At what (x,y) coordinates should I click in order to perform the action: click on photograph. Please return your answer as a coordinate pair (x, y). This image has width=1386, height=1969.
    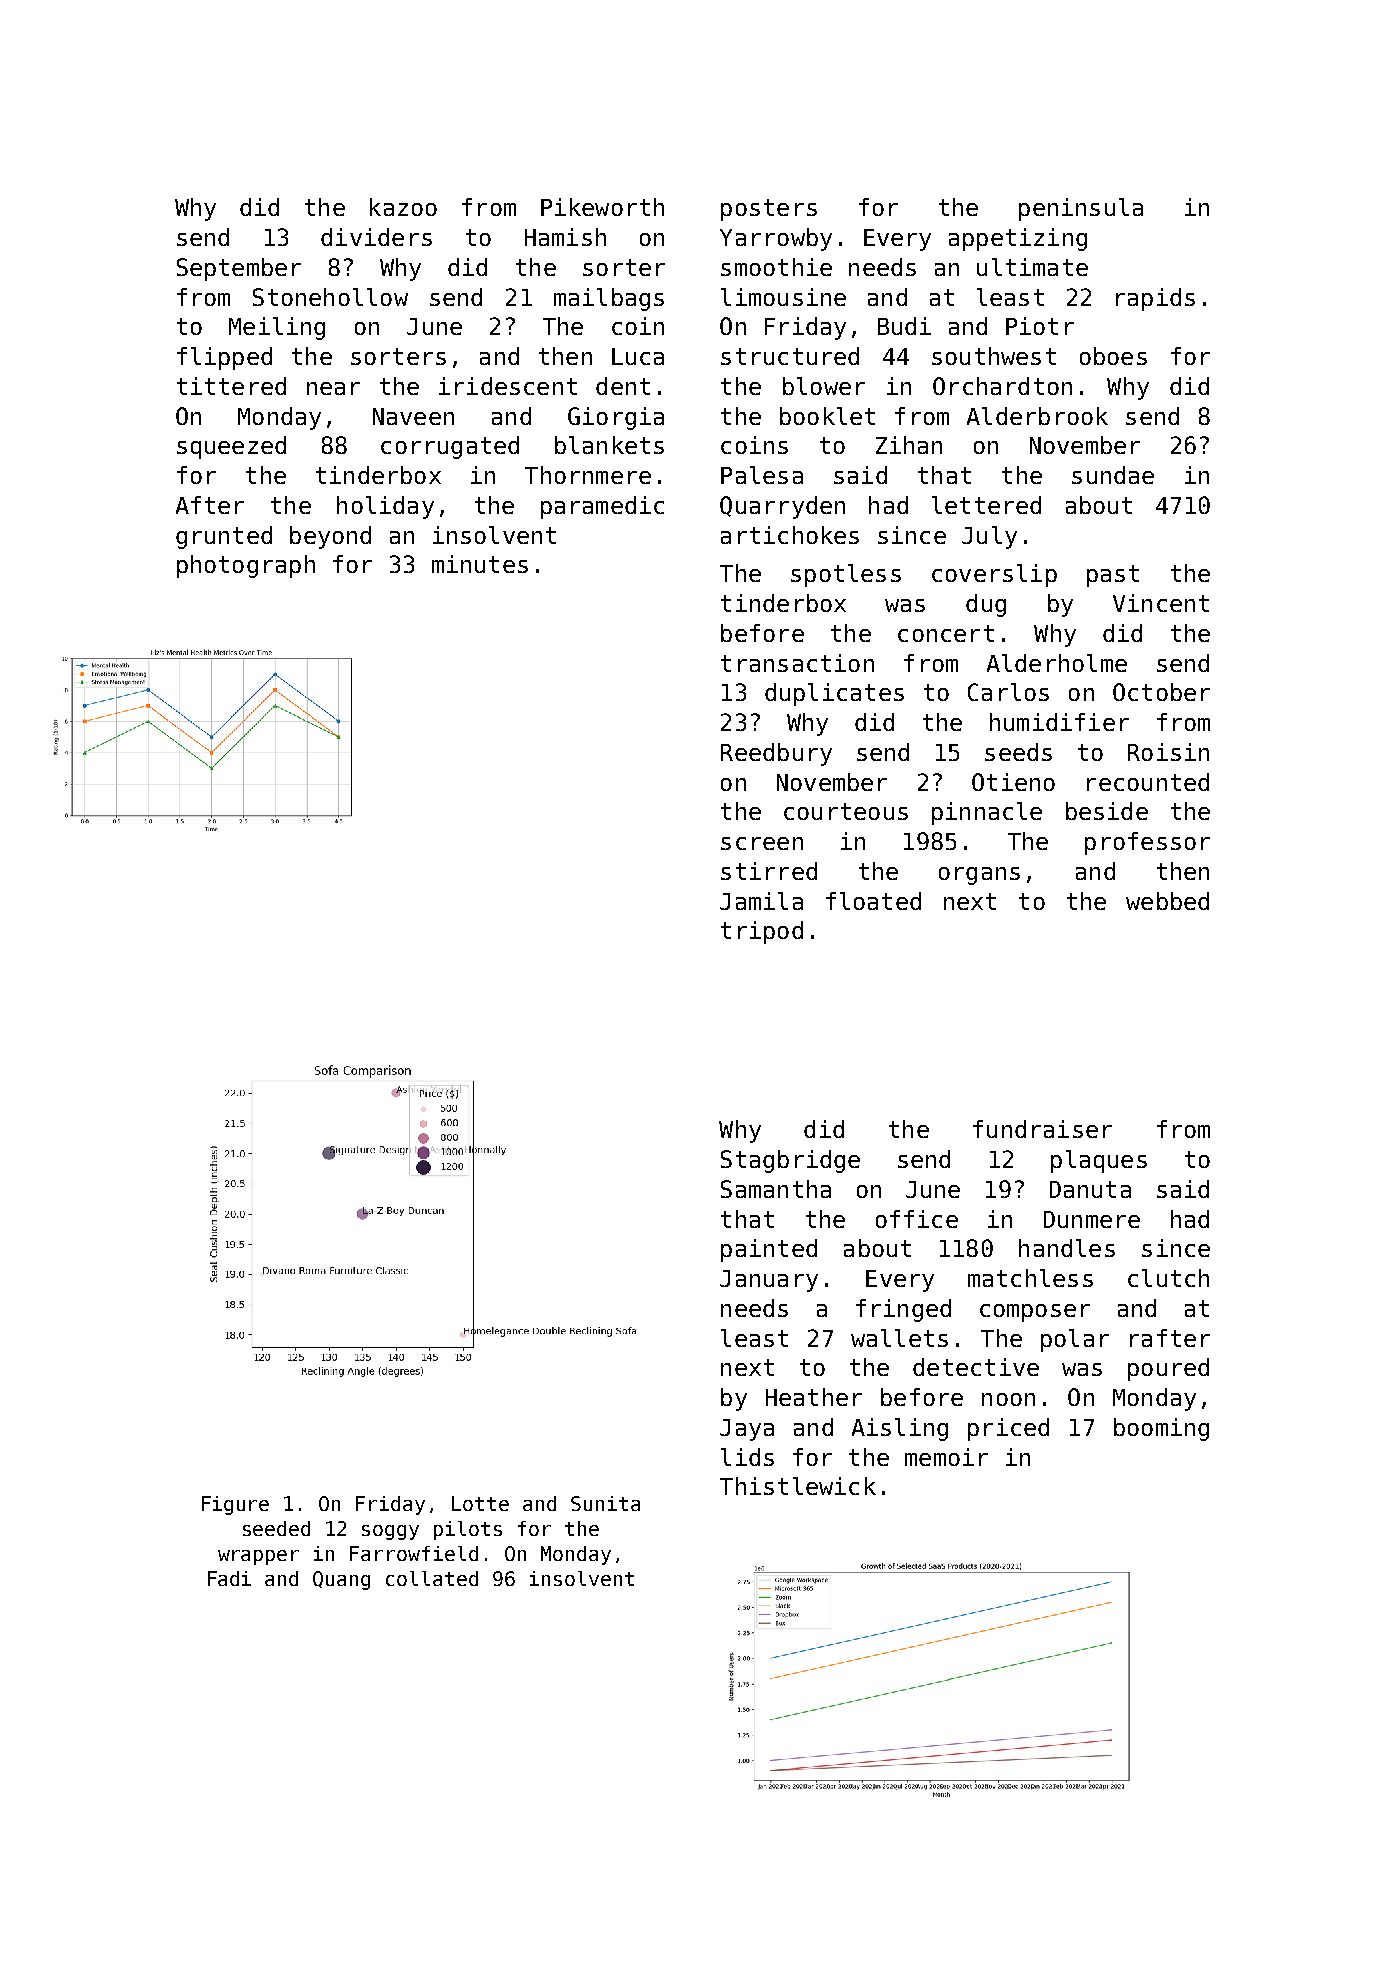
    Looking at the image, I should click on (246, 566).
